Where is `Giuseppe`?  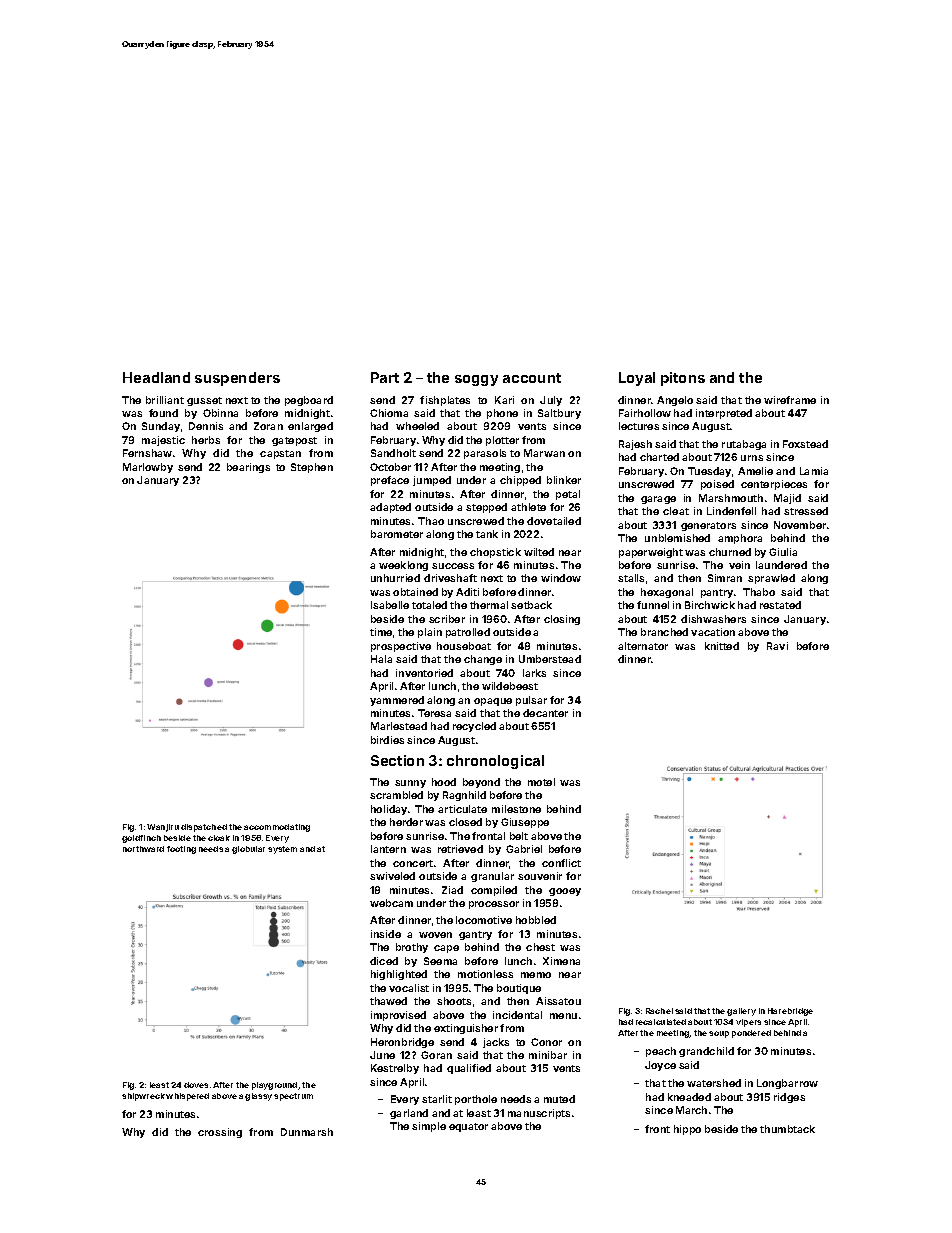 Giuseppe is located at coordinates (525, 823).
